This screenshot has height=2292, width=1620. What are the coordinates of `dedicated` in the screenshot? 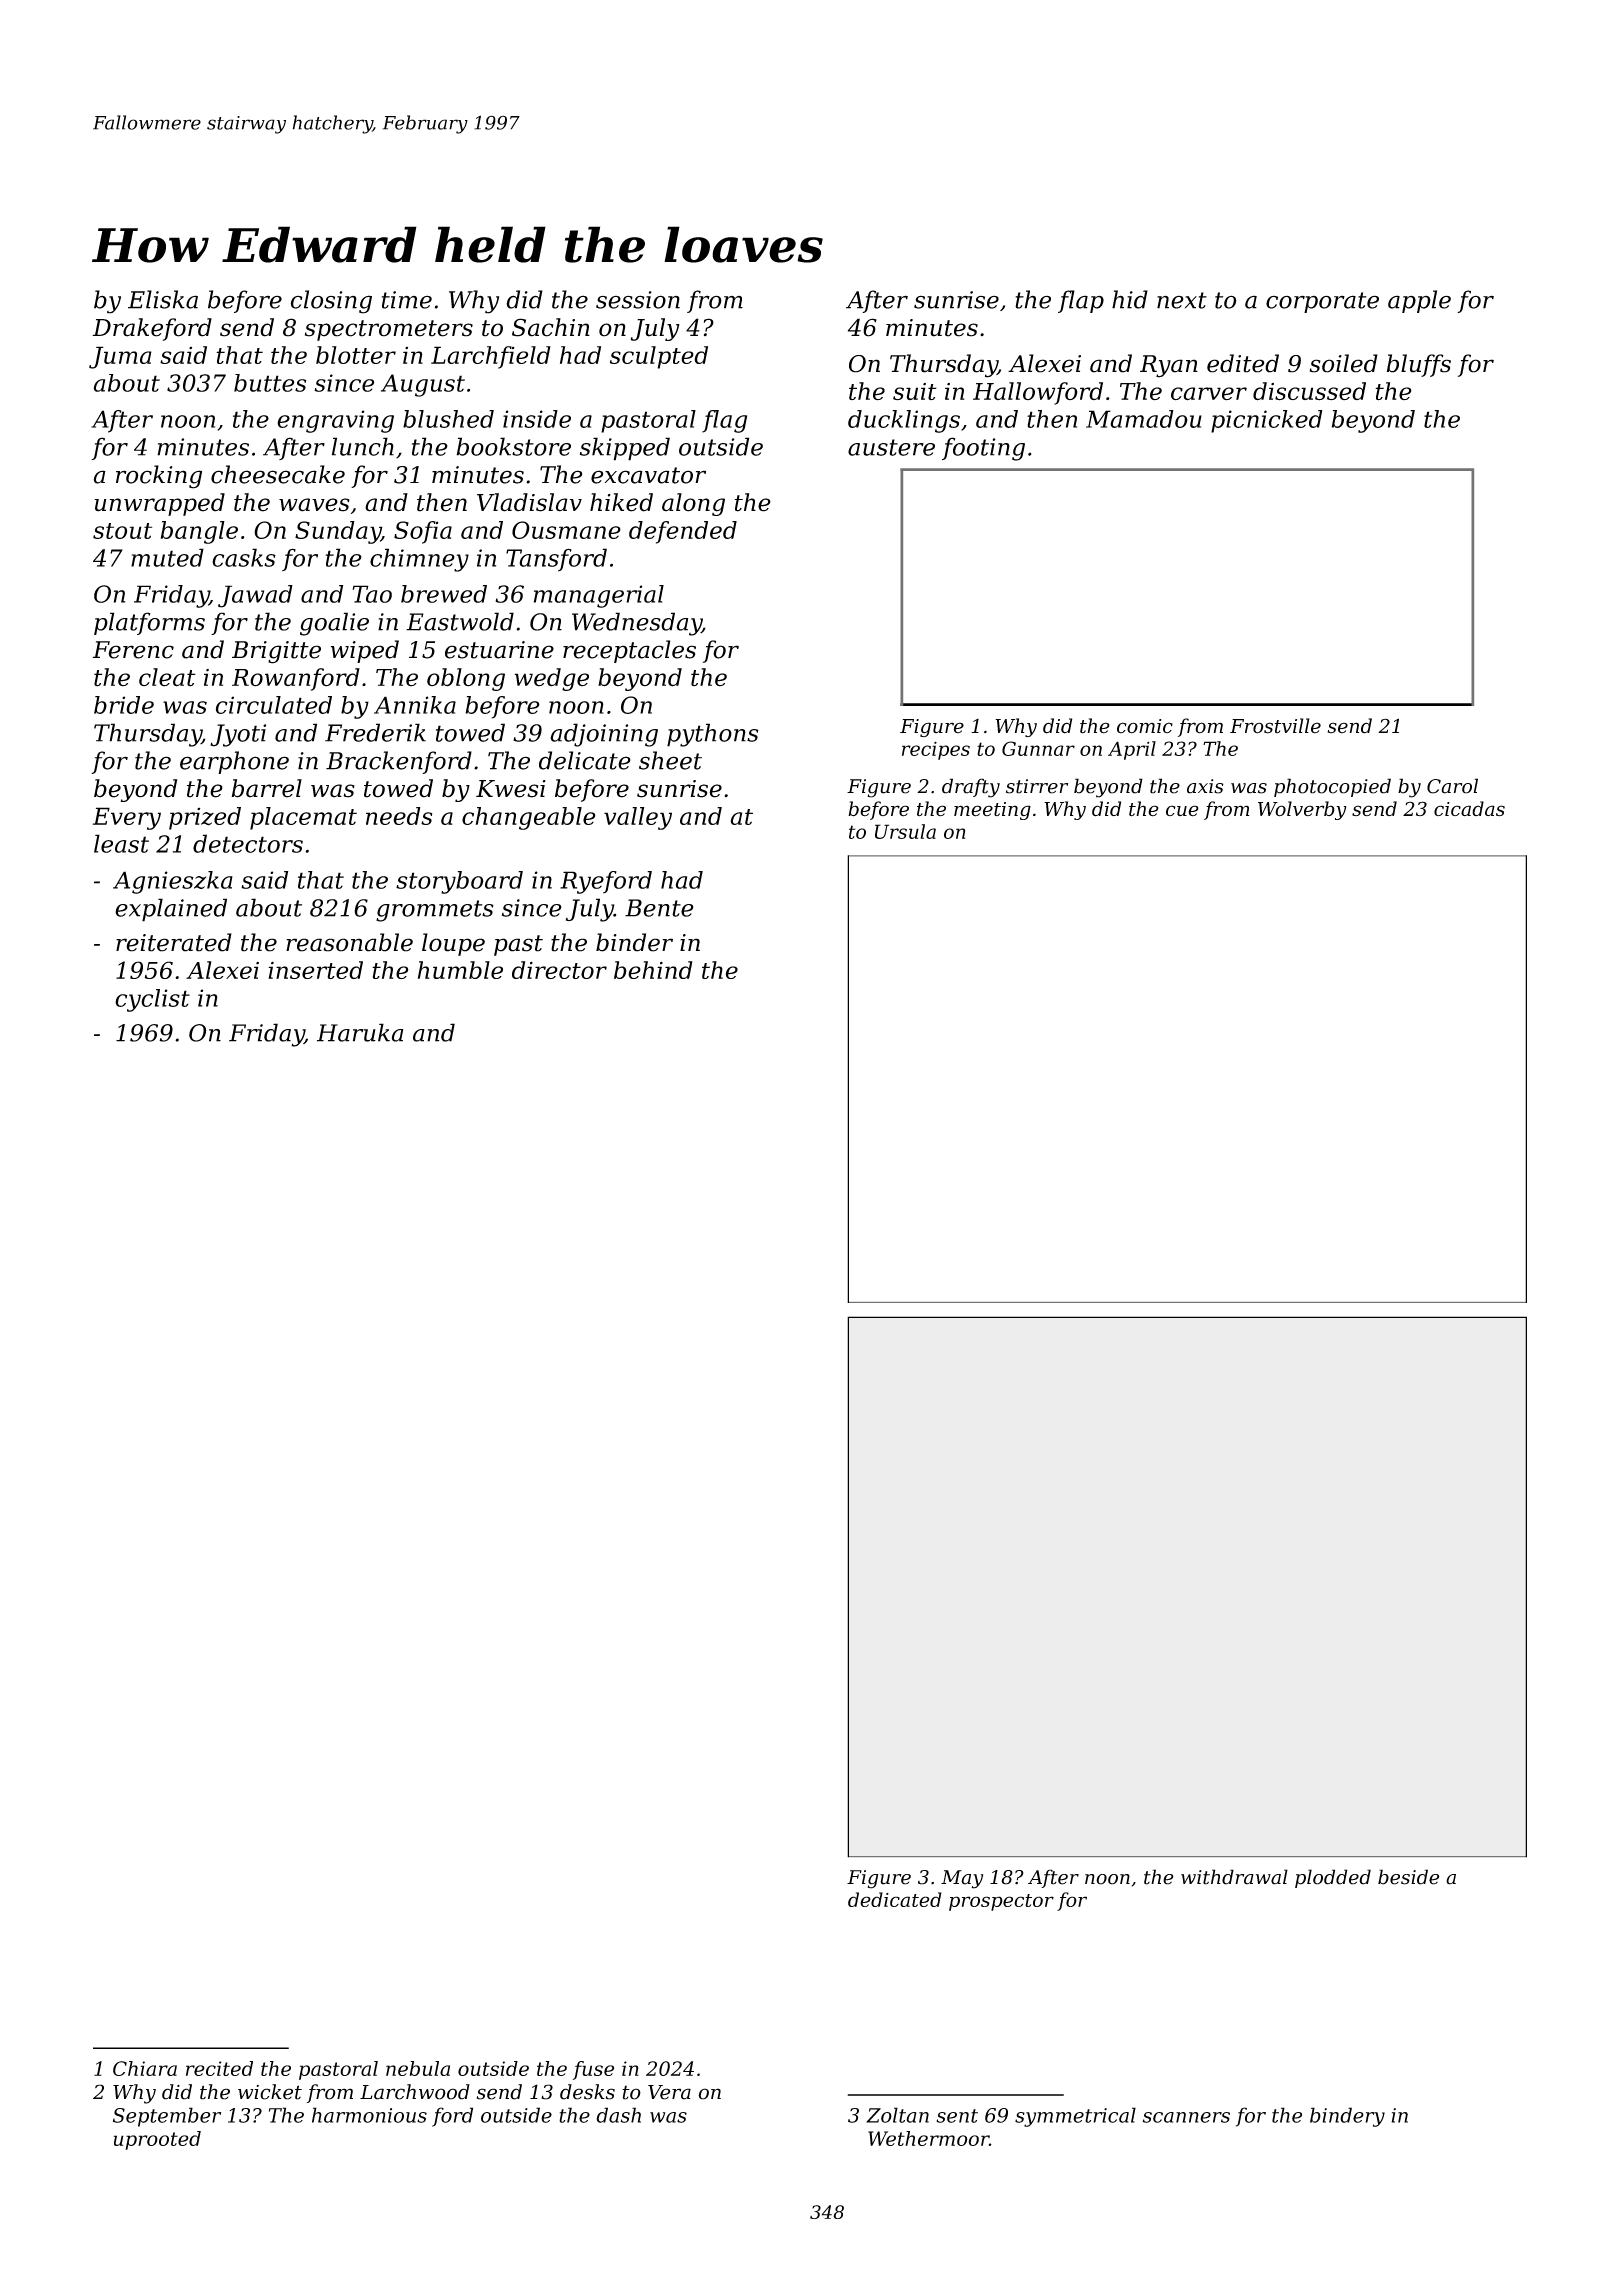 It's located at (895, 1899).
